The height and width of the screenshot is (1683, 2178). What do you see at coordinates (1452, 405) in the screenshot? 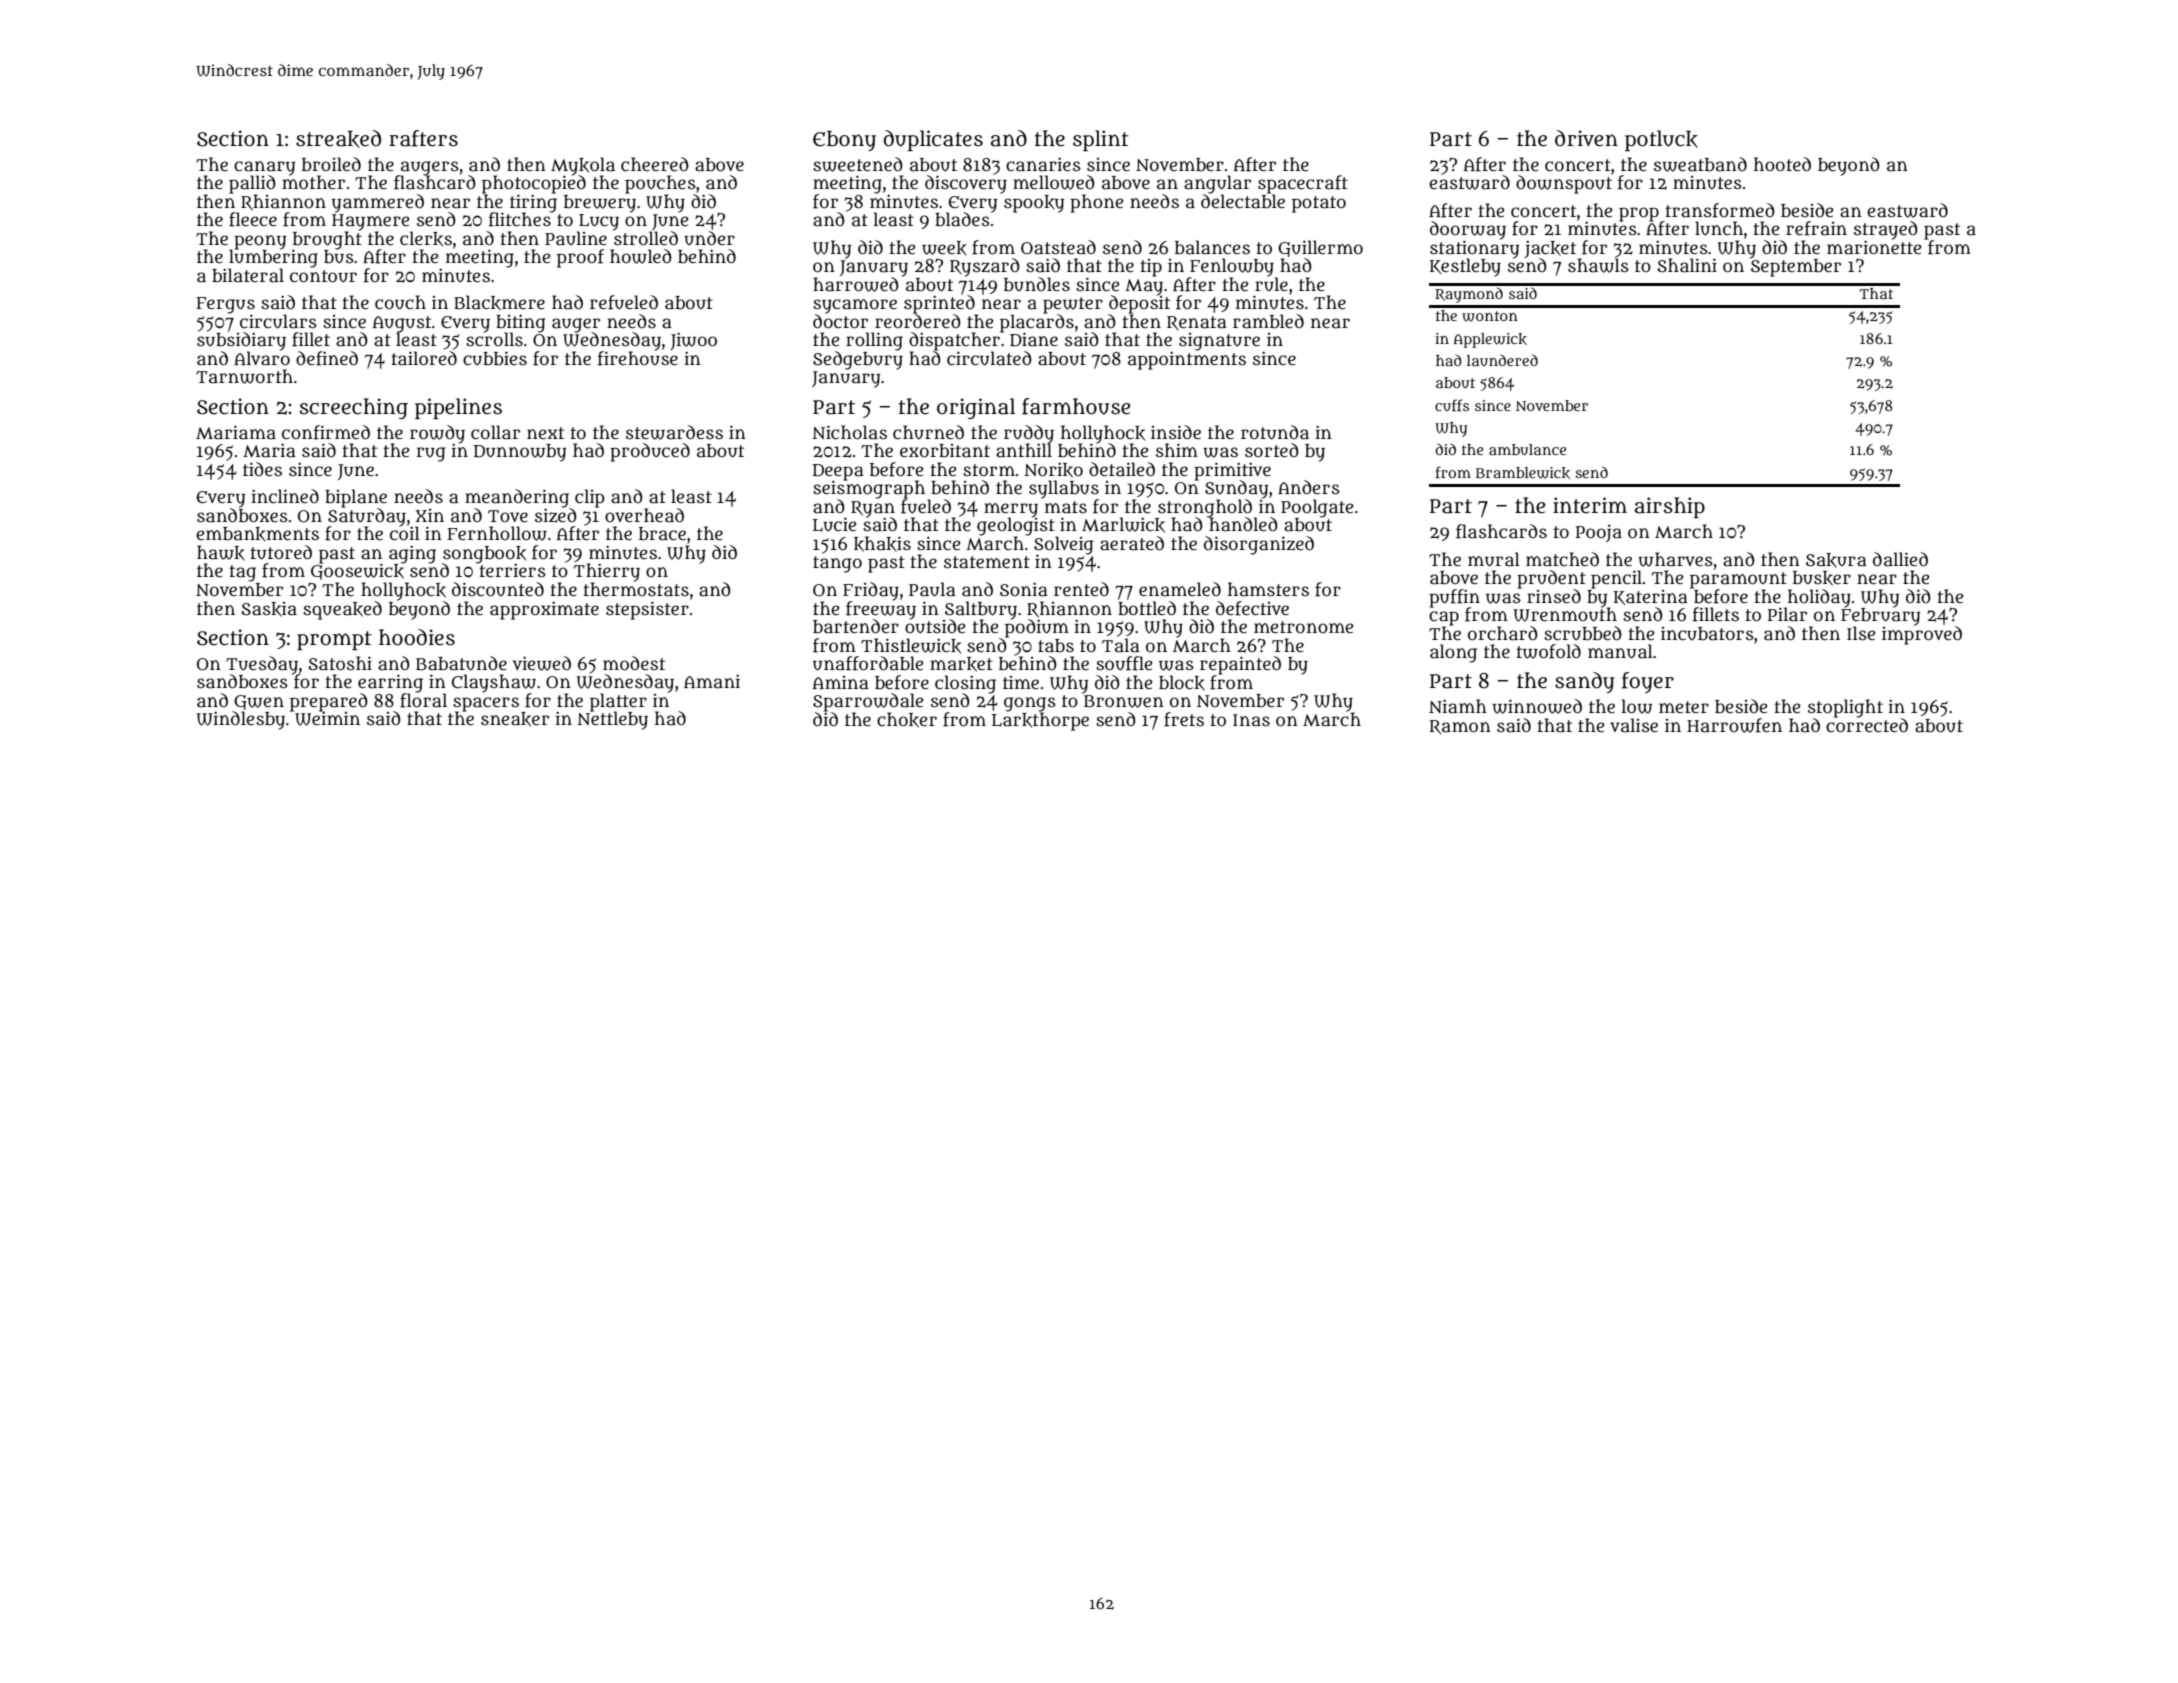
I see `cuffs` at bounding box center [1452, 405].
